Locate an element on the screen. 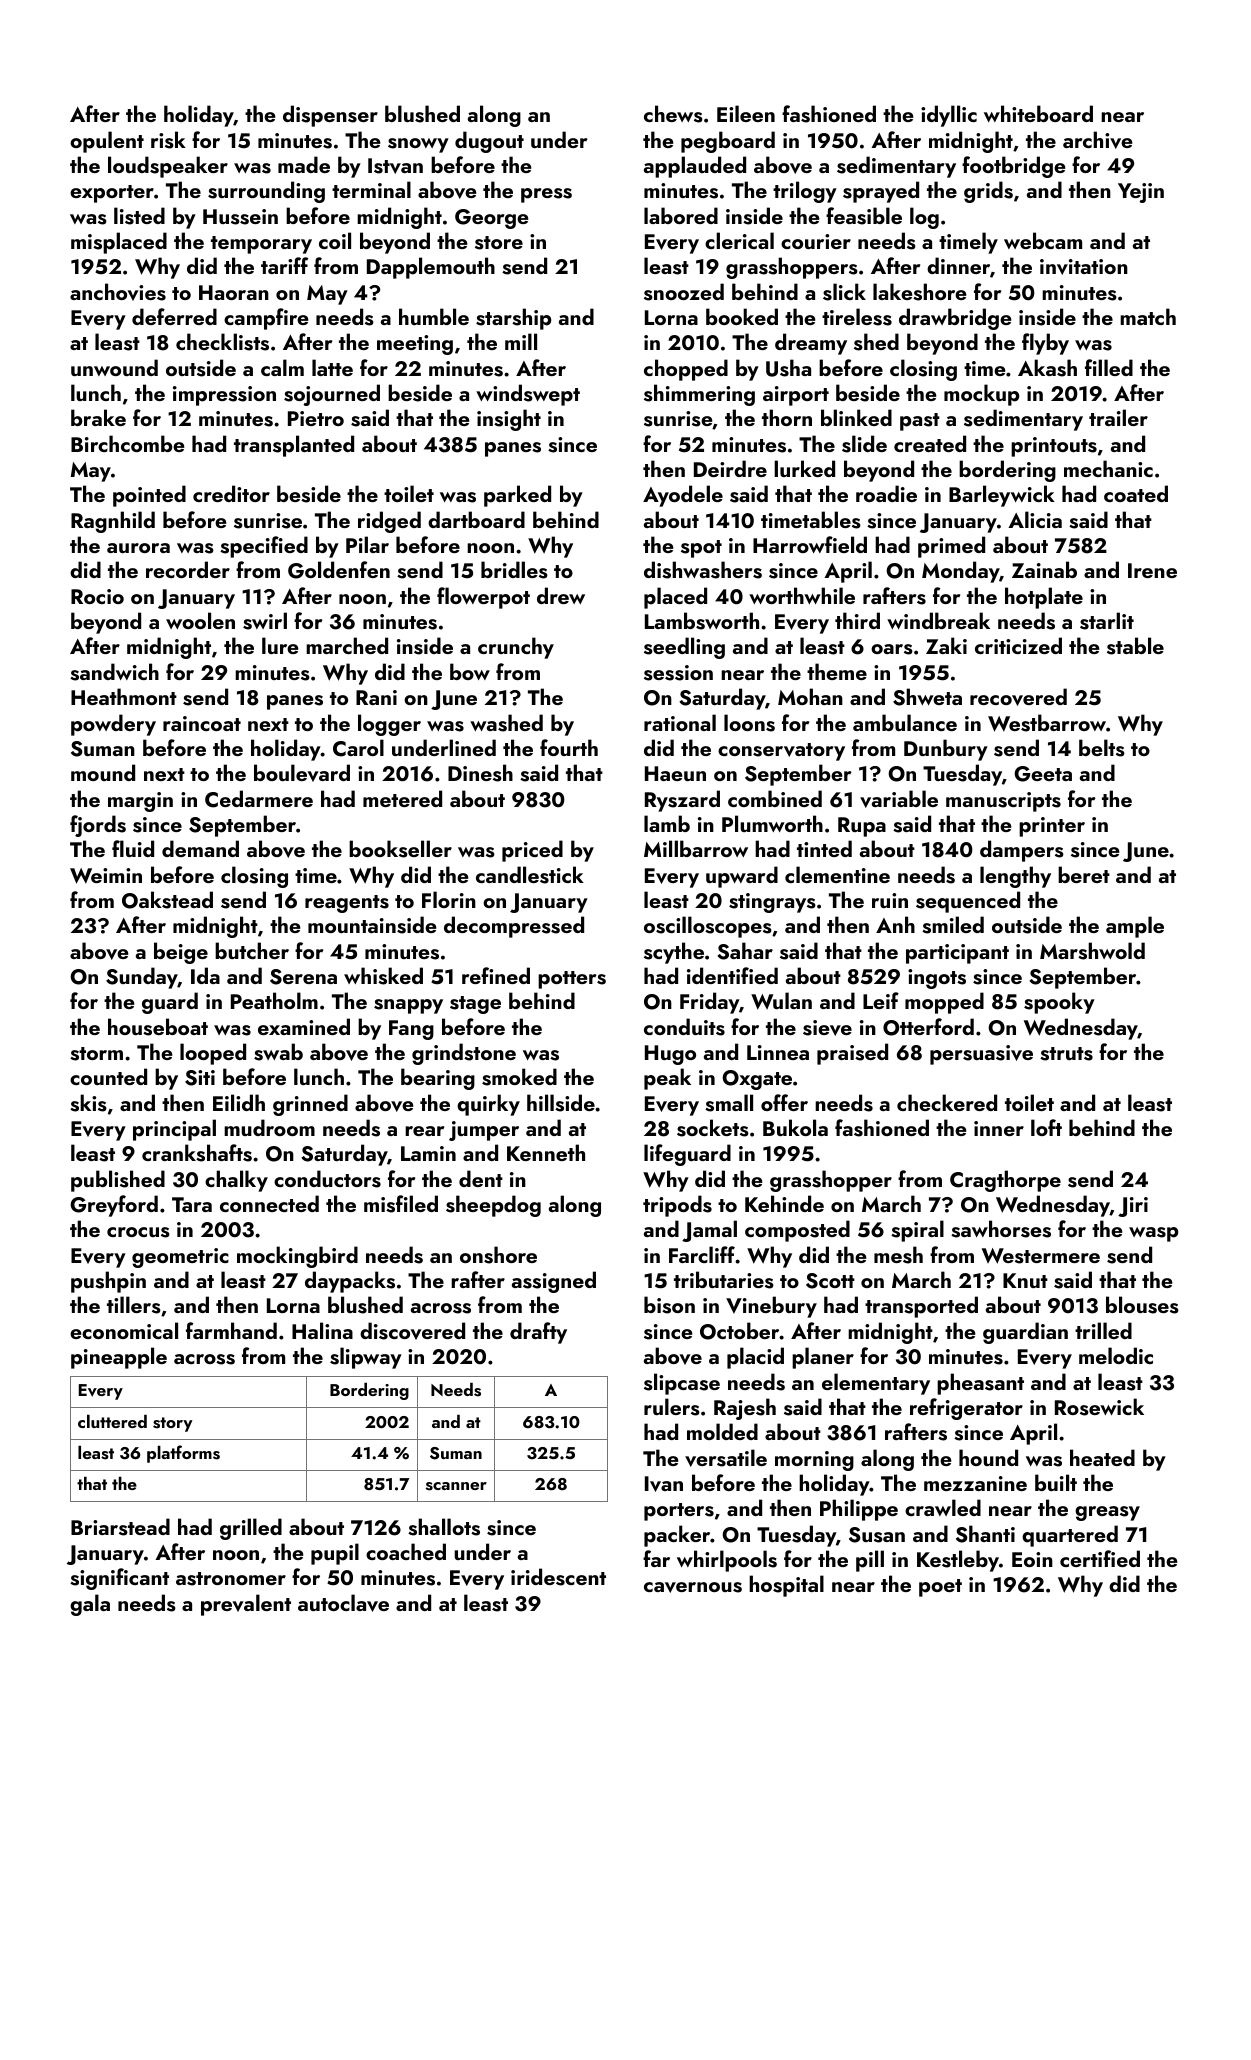 Image resolution: width=1251 pixels, height=2060 pixels. ridged is located at coordinates (389, 522).
